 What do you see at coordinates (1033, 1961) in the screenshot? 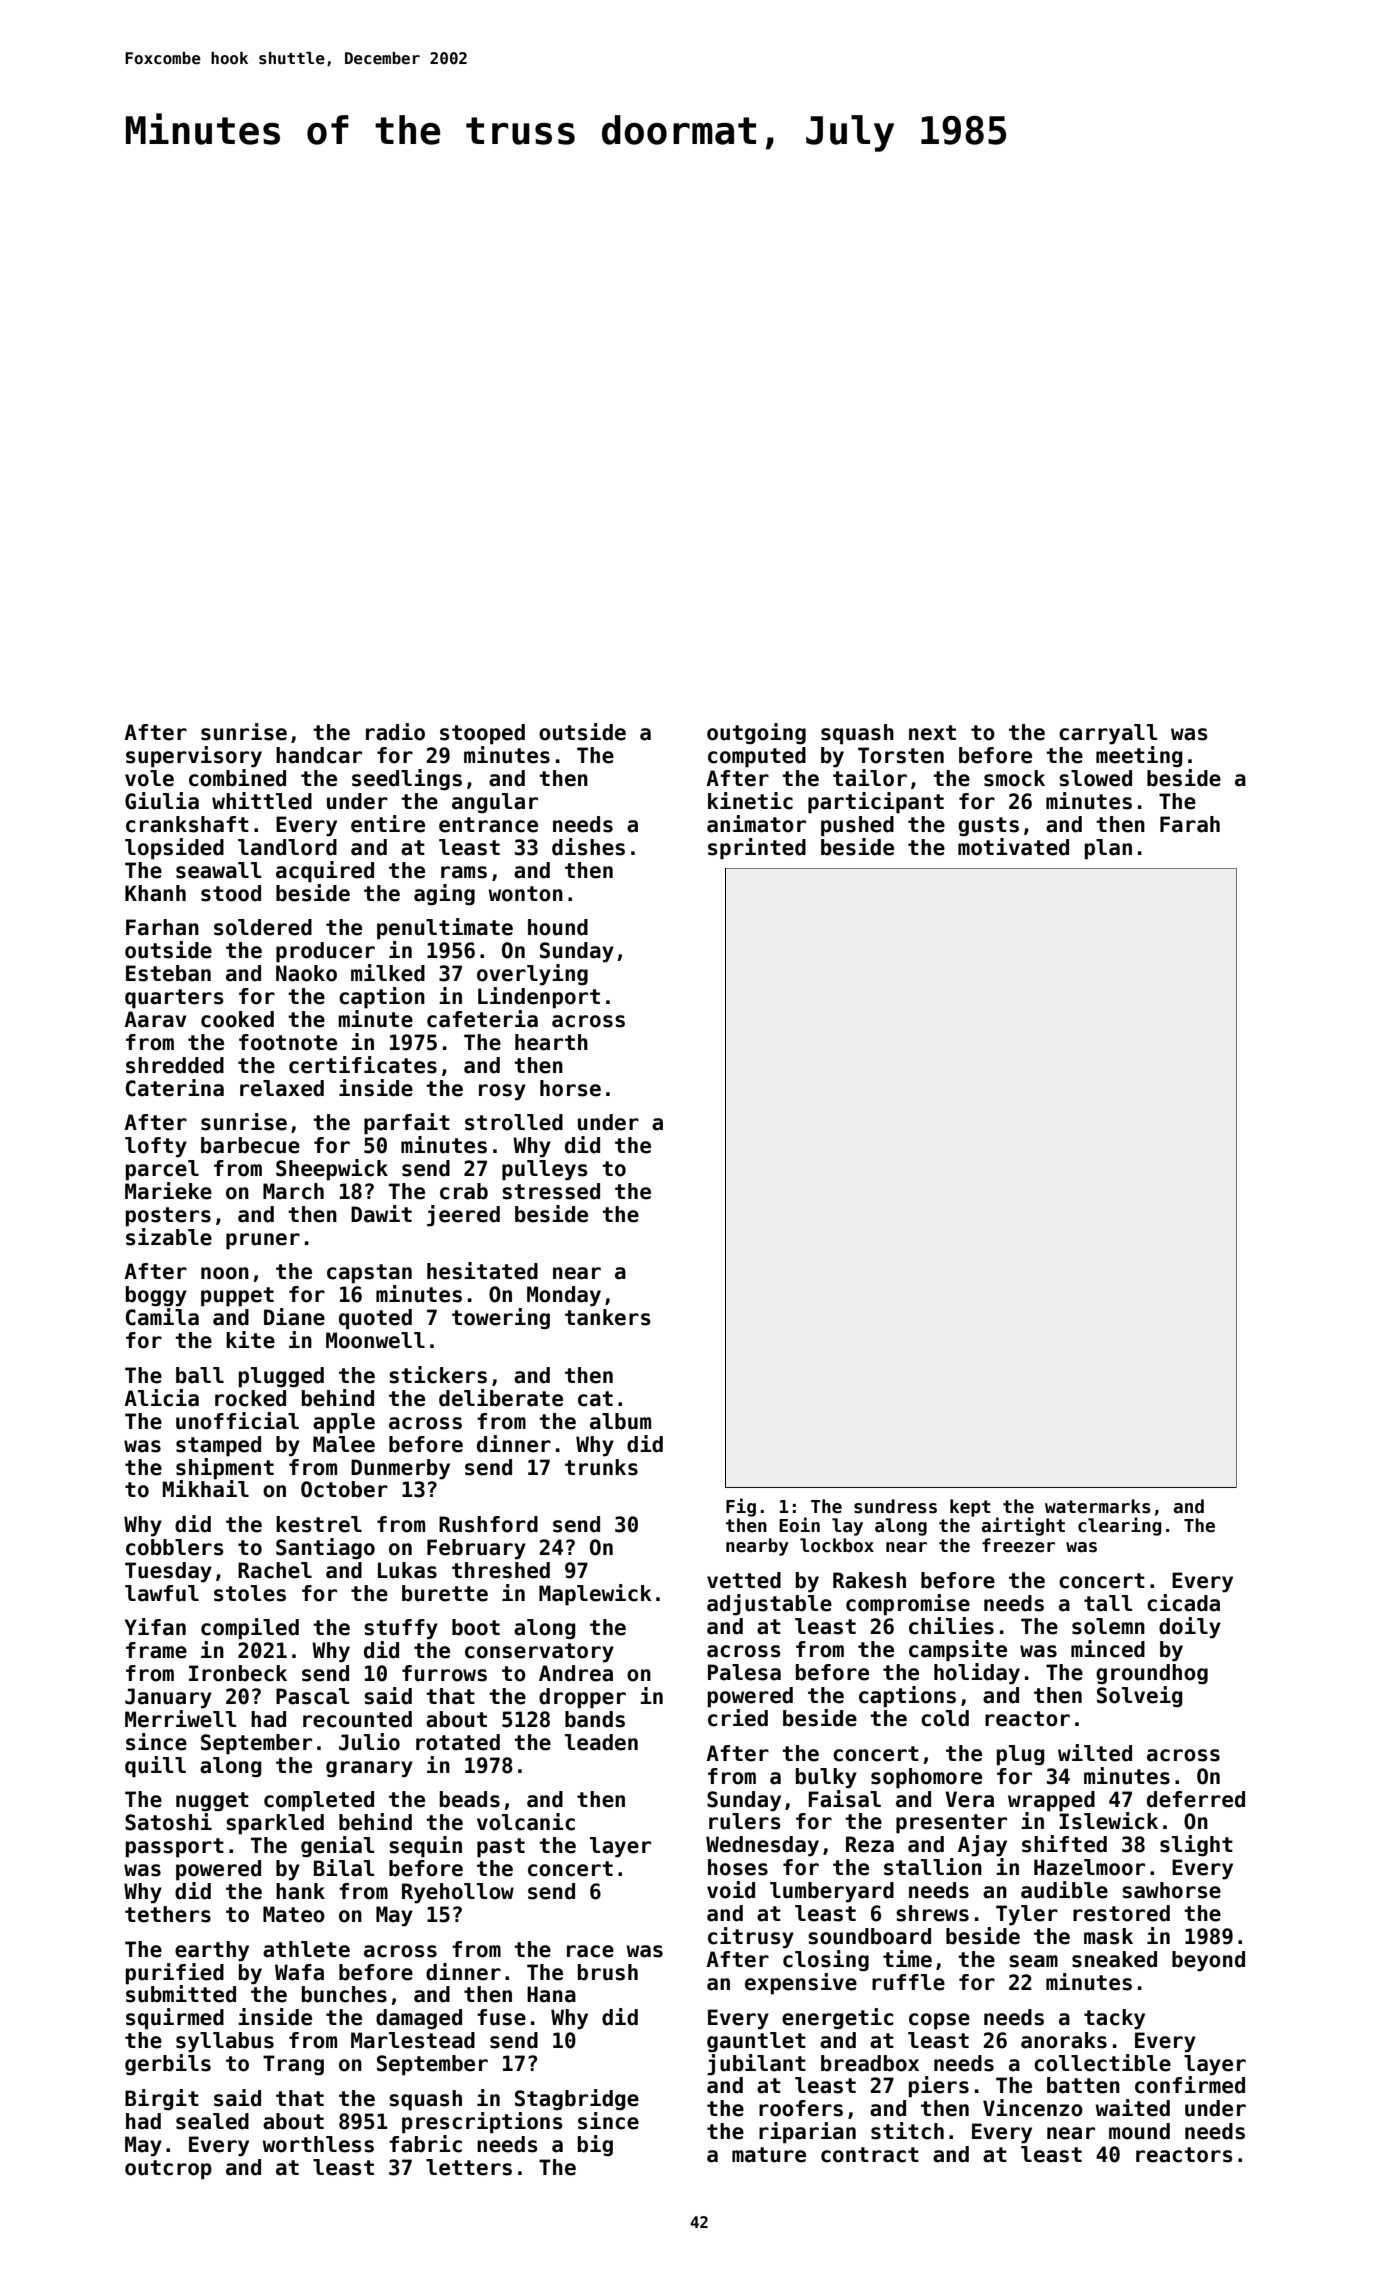
I see `seam` at bounding box center [1033, 1961].
